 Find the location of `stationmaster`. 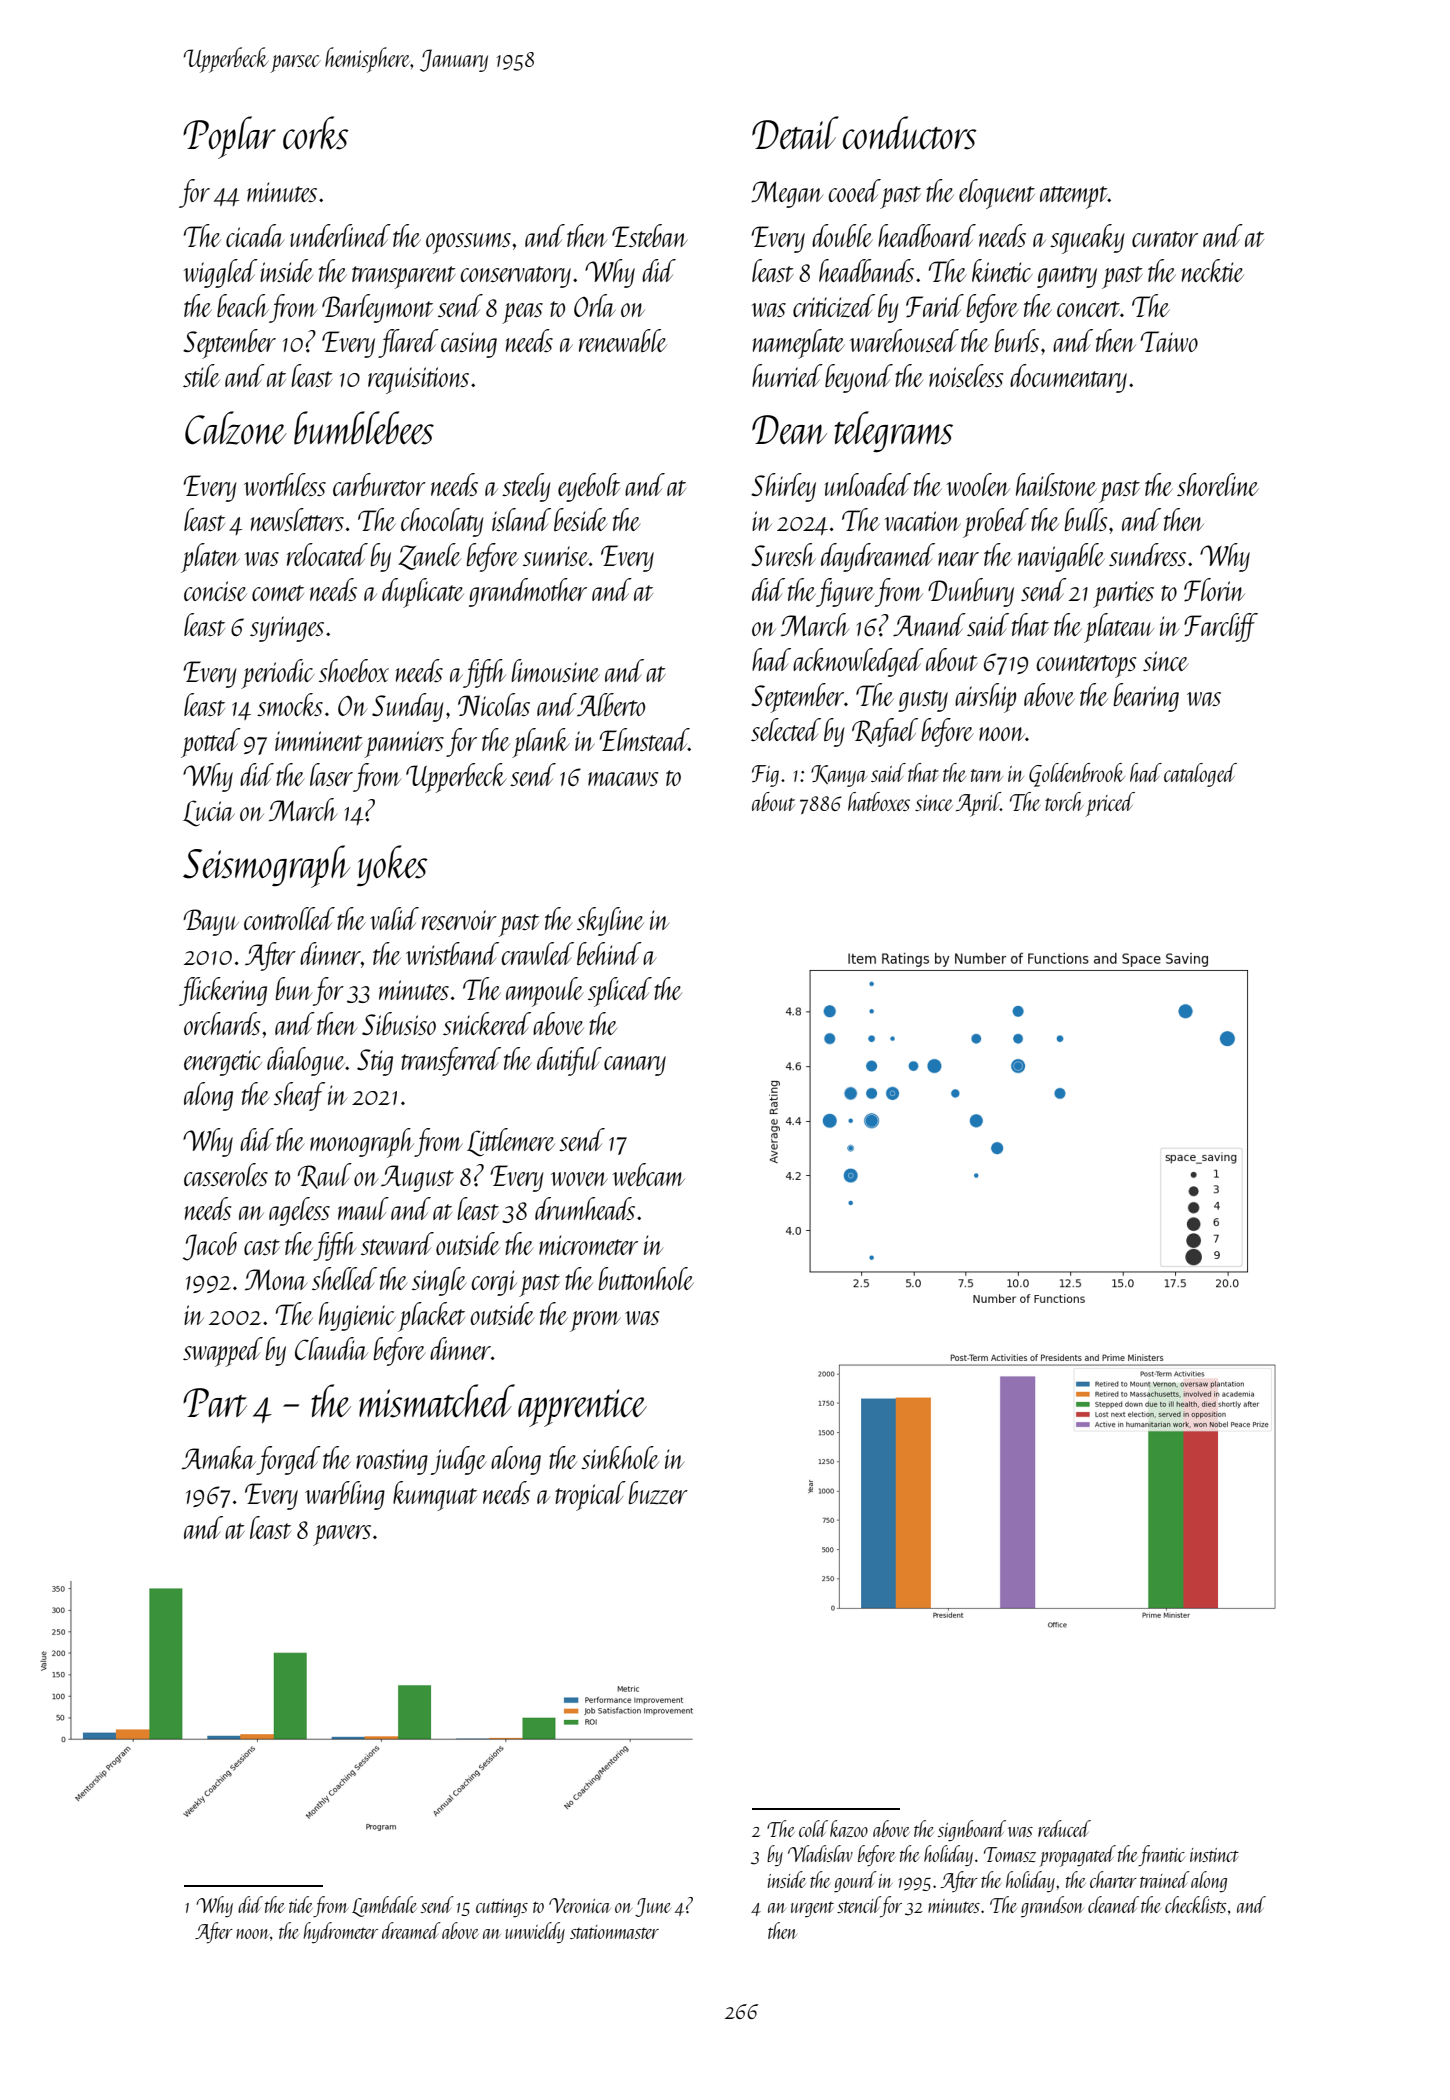

stationmaster is located at coordinates (614, 1932).
